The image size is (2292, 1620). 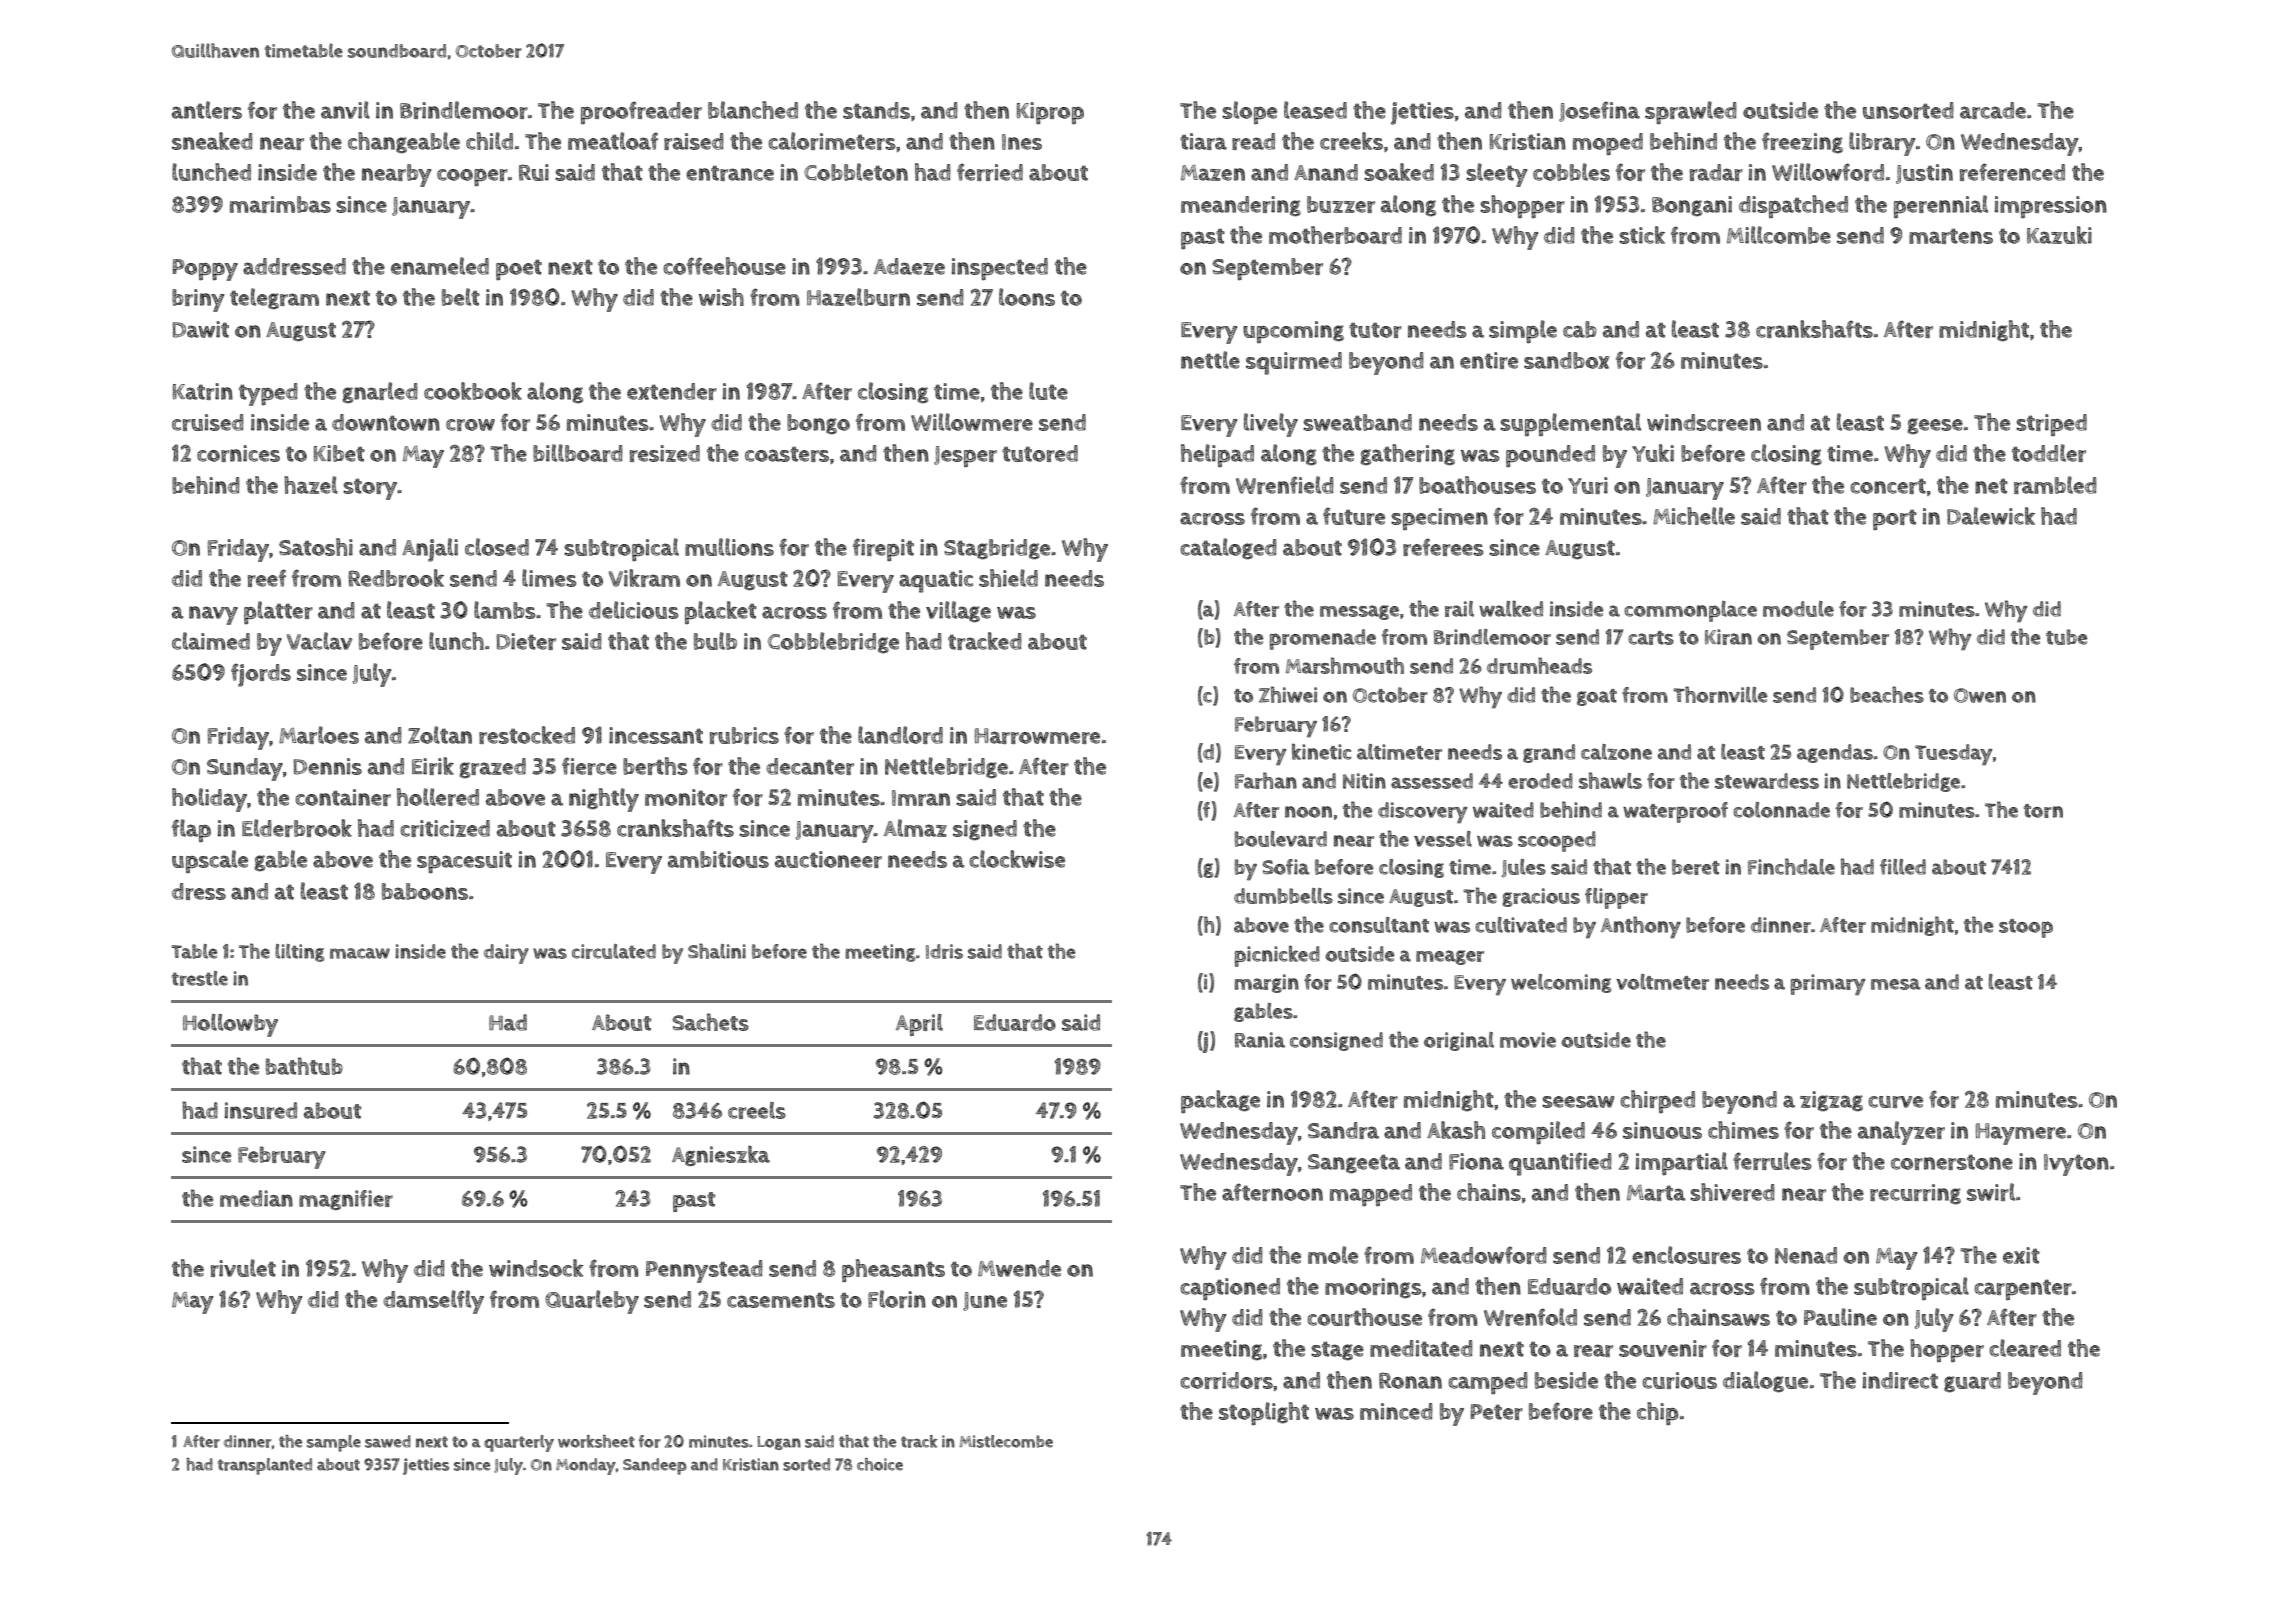 I want to click on stoop, so click(x=2026, y=928).
